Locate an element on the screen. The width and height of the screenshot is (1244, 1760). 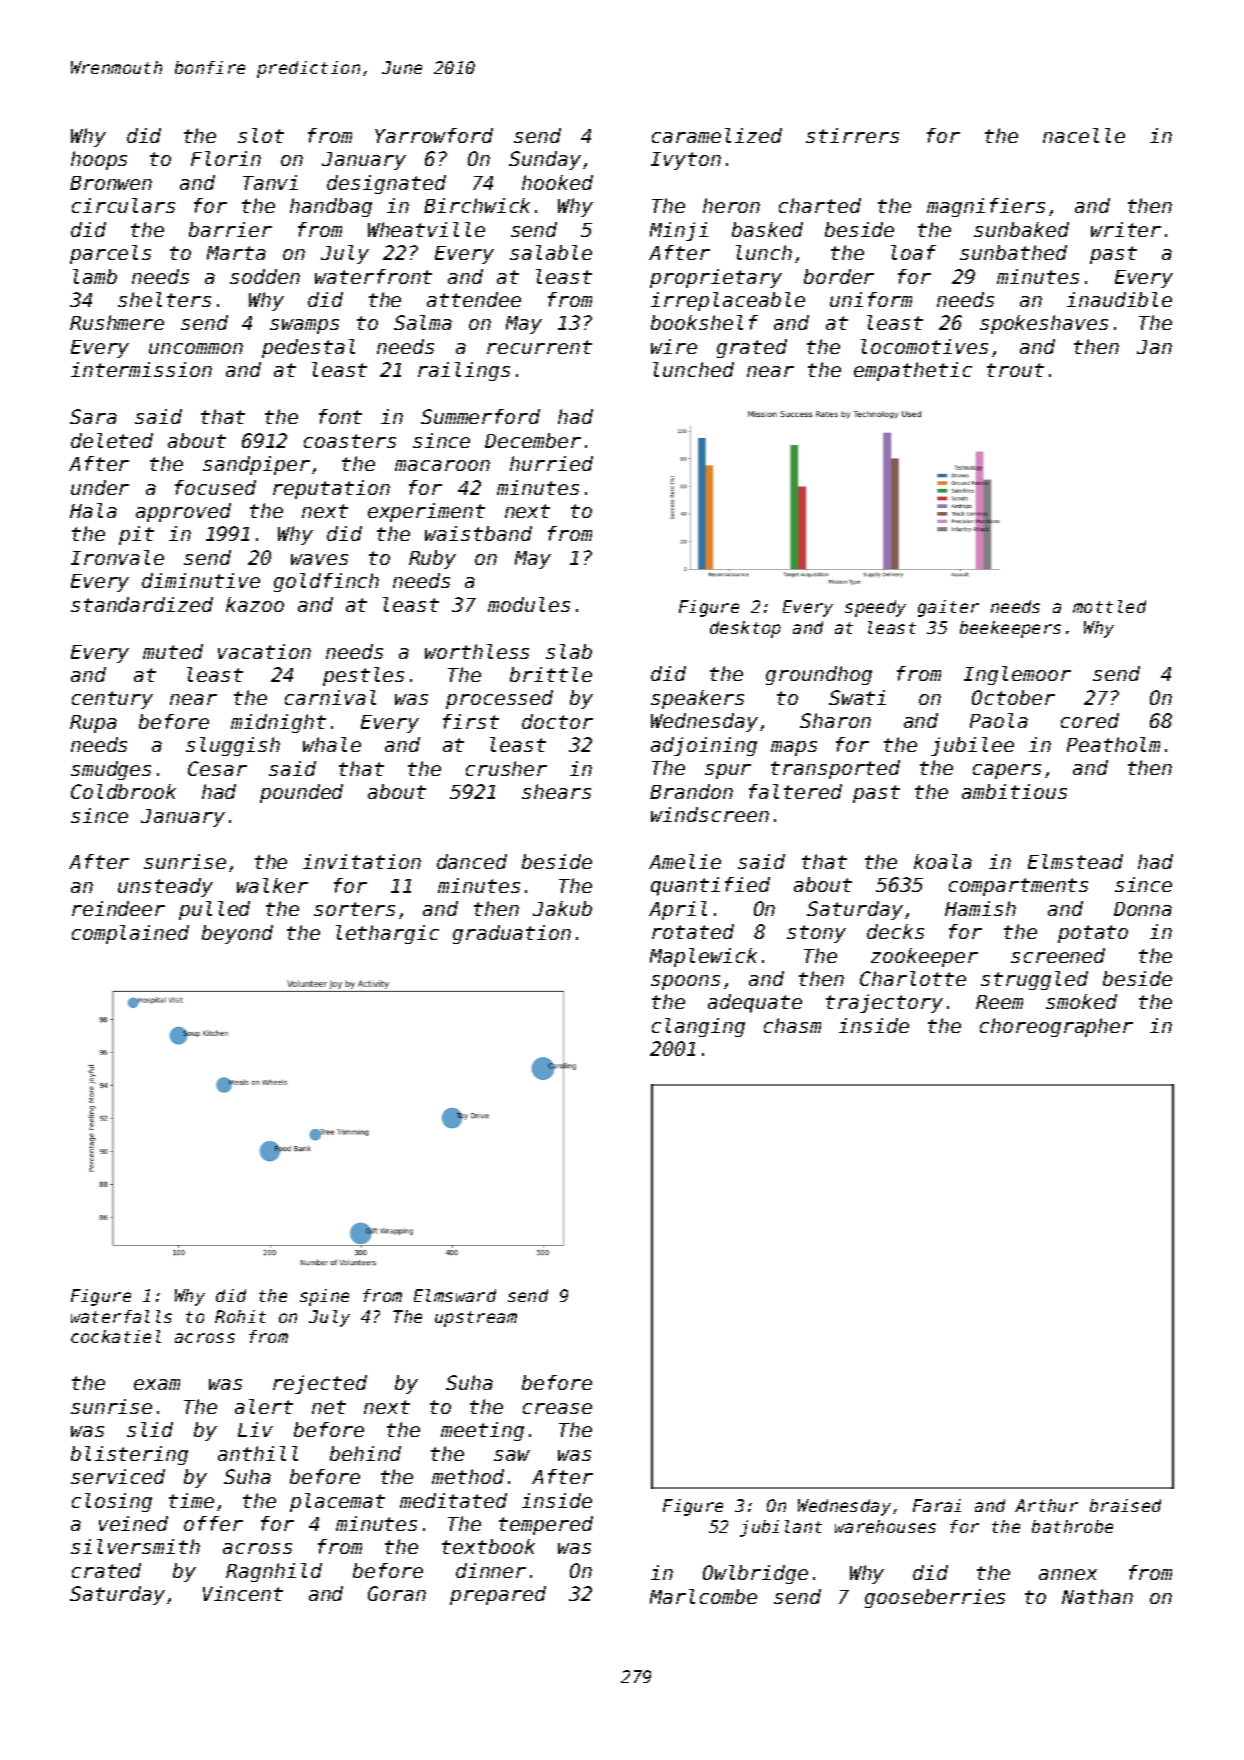
Jakub is located at coordinates (562, 908).
